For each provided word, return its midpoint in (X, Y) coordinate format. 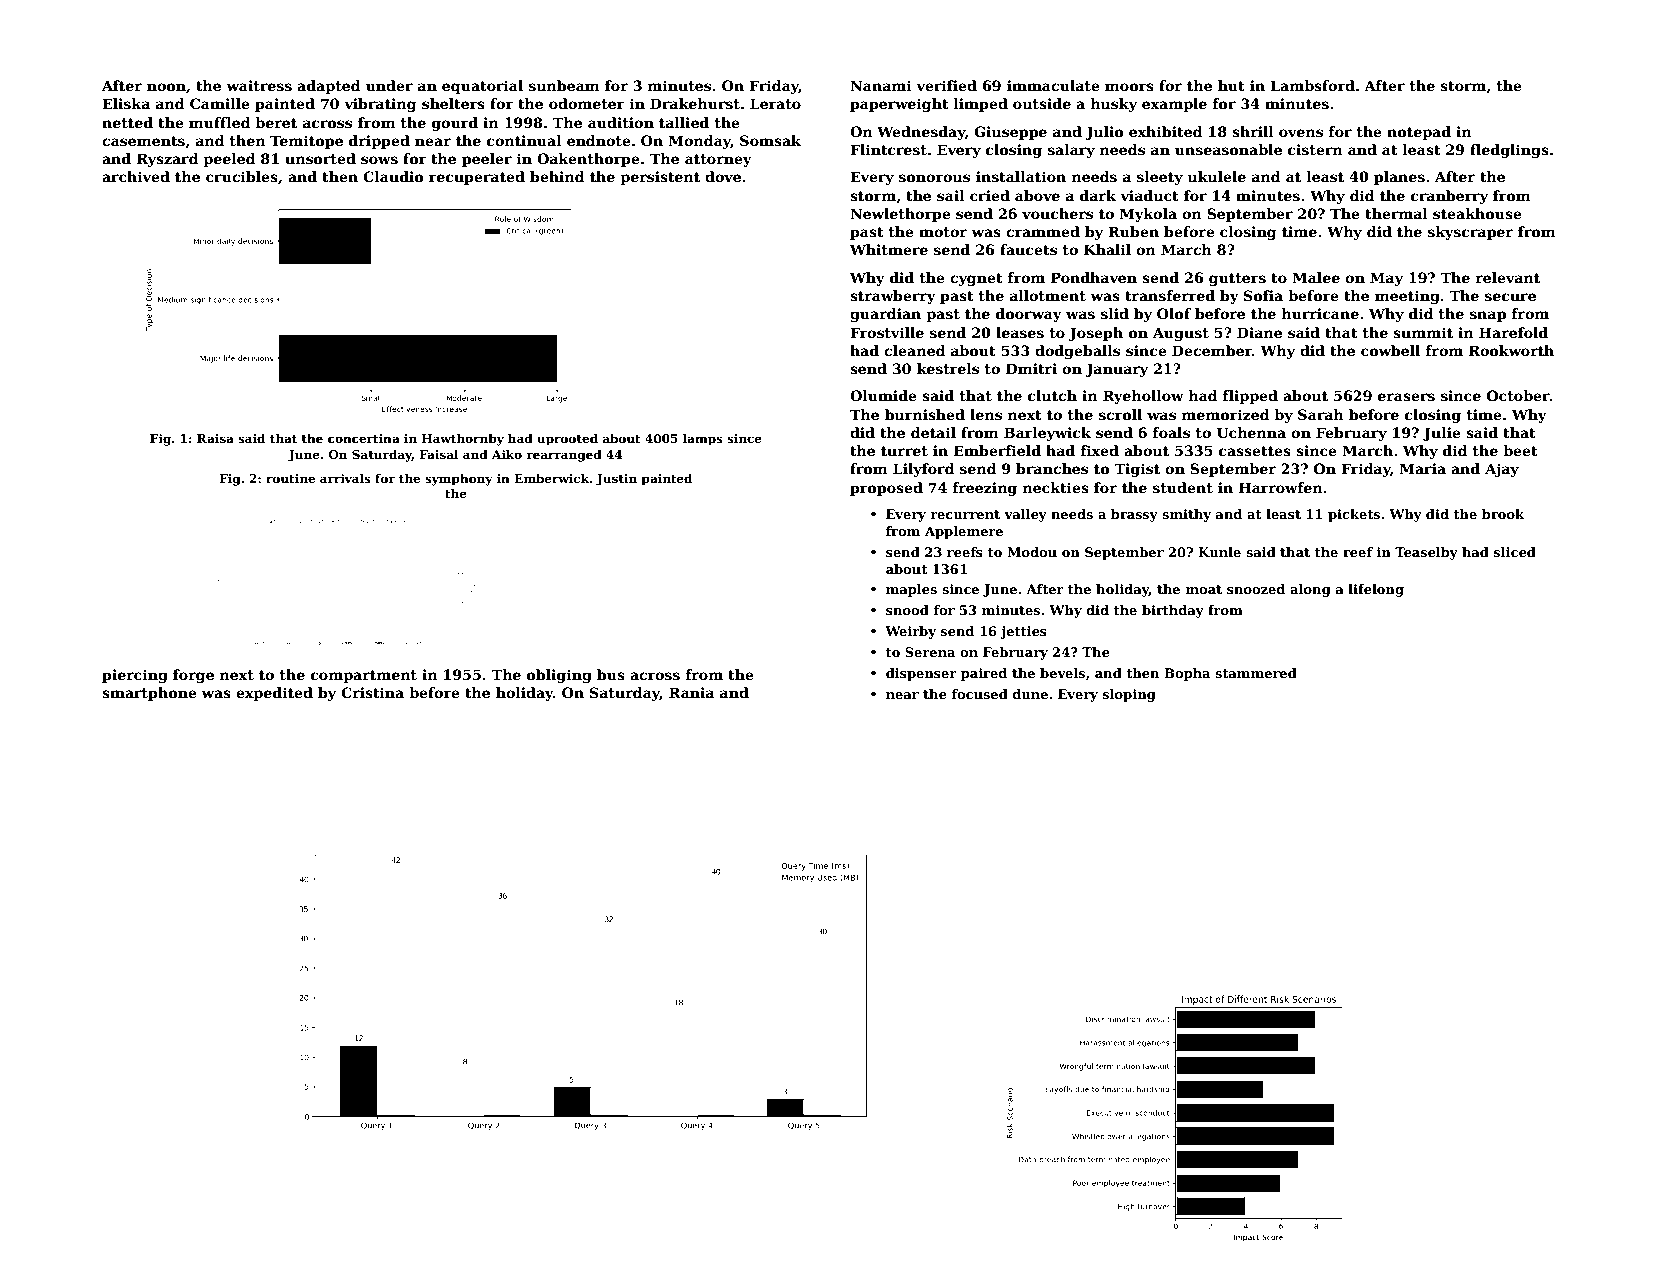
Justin (616, 480)
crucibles (242, 176)
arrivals (345, 478)
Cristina (372, 692)
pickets (1354, 515)
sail (951, 195)
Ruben (1133, 231)
